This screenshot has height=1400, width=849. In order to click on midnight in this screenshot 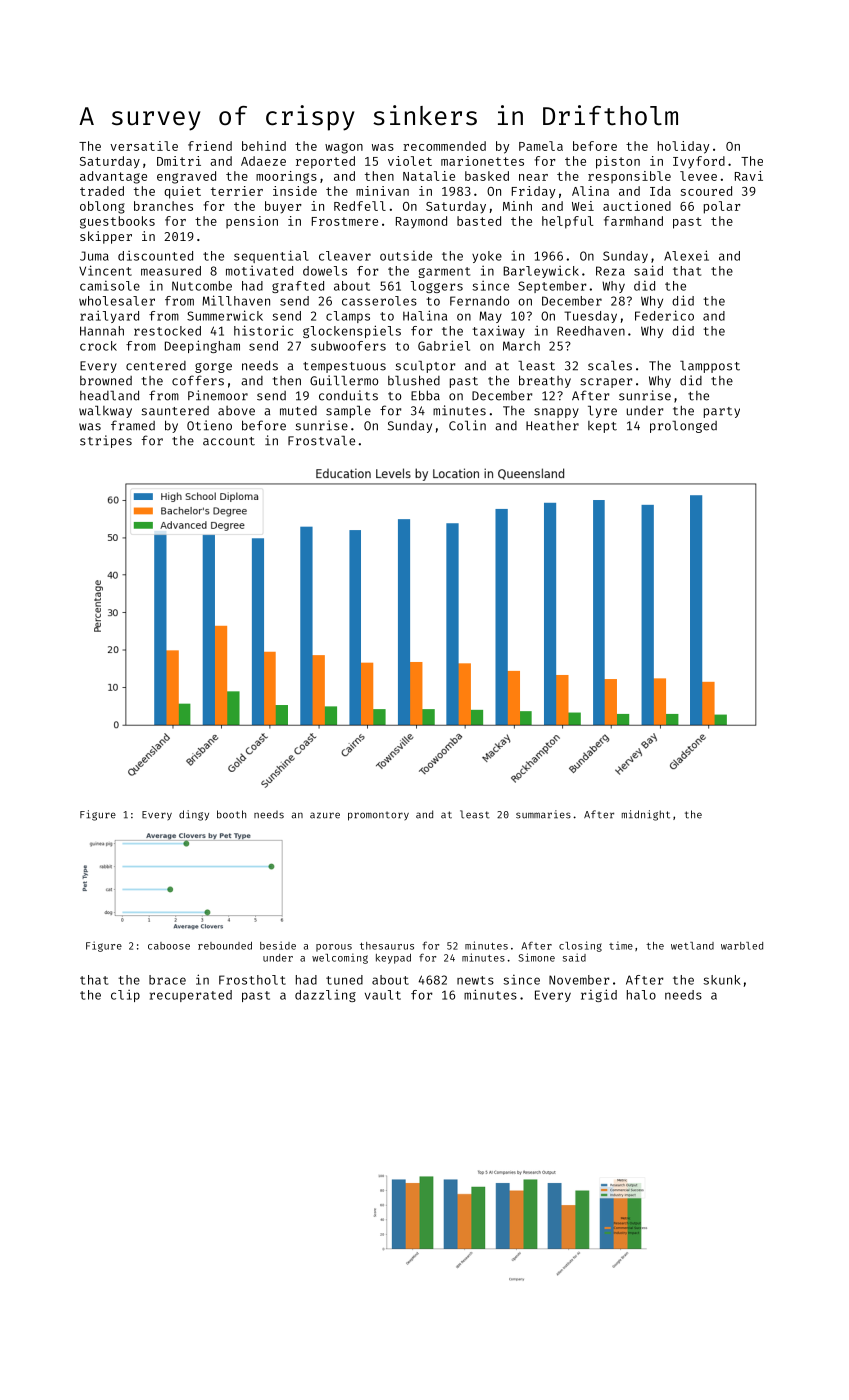, I will do `click(646, 815)`.
